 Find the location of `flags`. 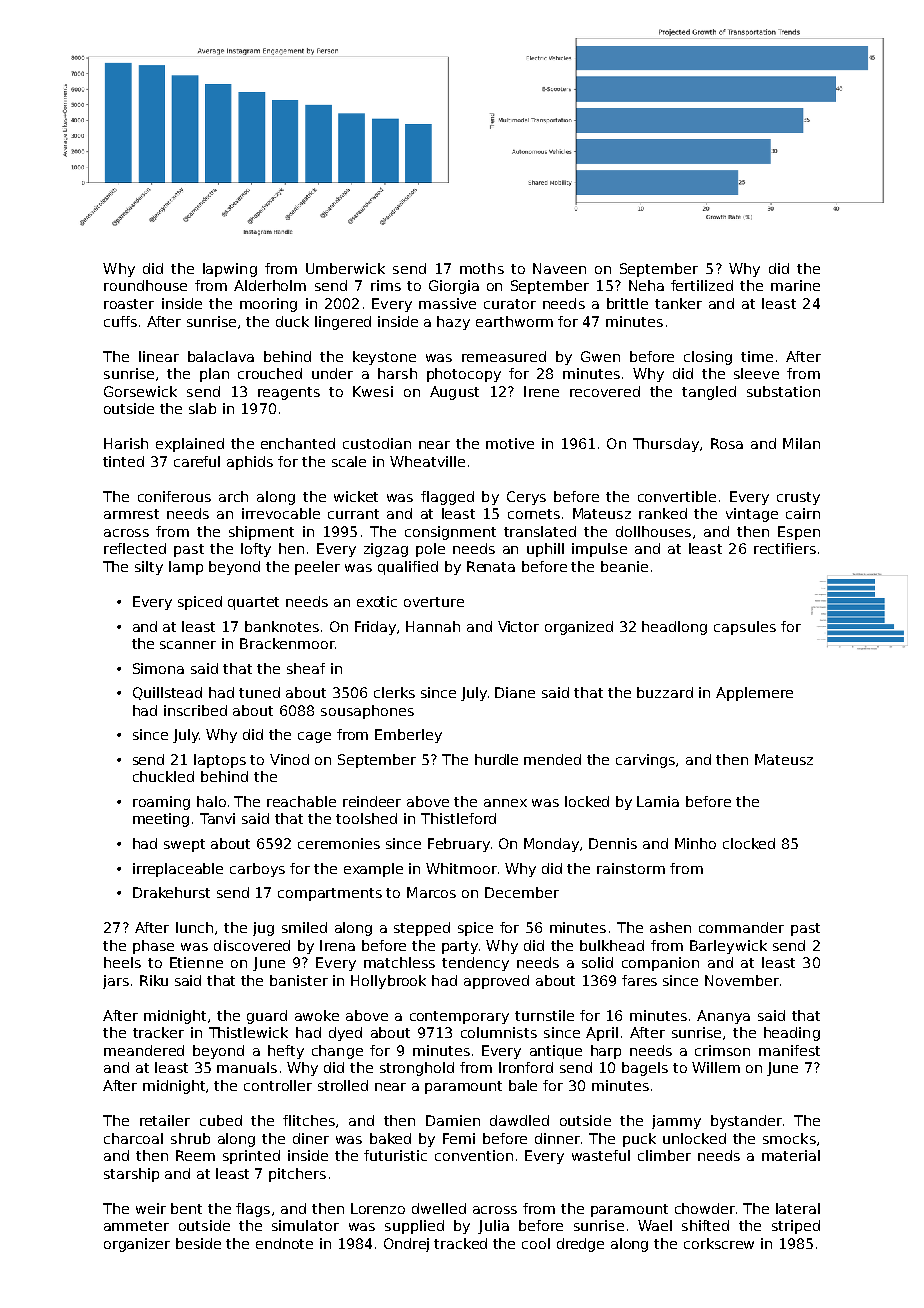

flags is located at coordinates (253, 1210).
